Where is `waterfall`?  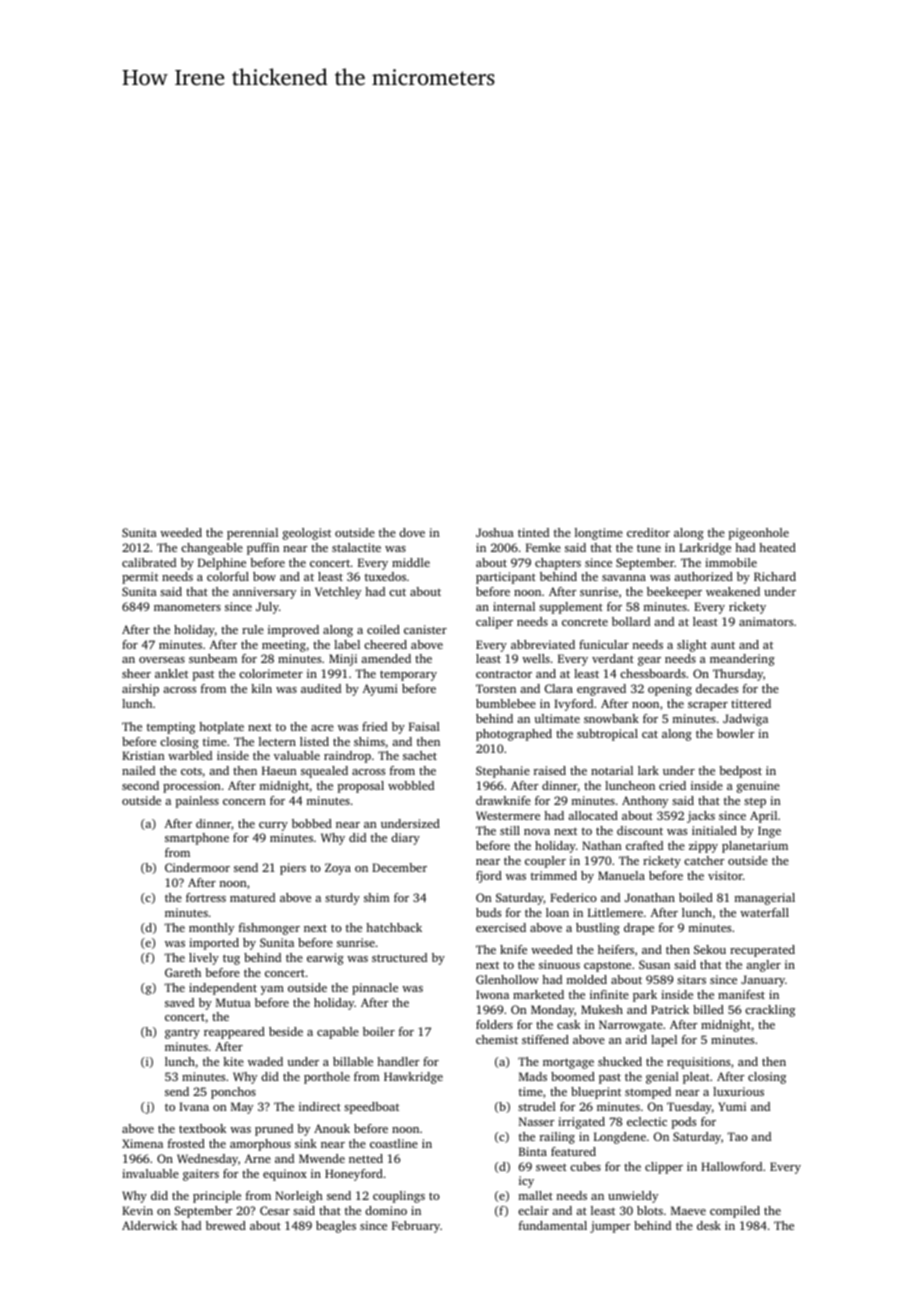
waterfall is located at coordinates (764, 912).
